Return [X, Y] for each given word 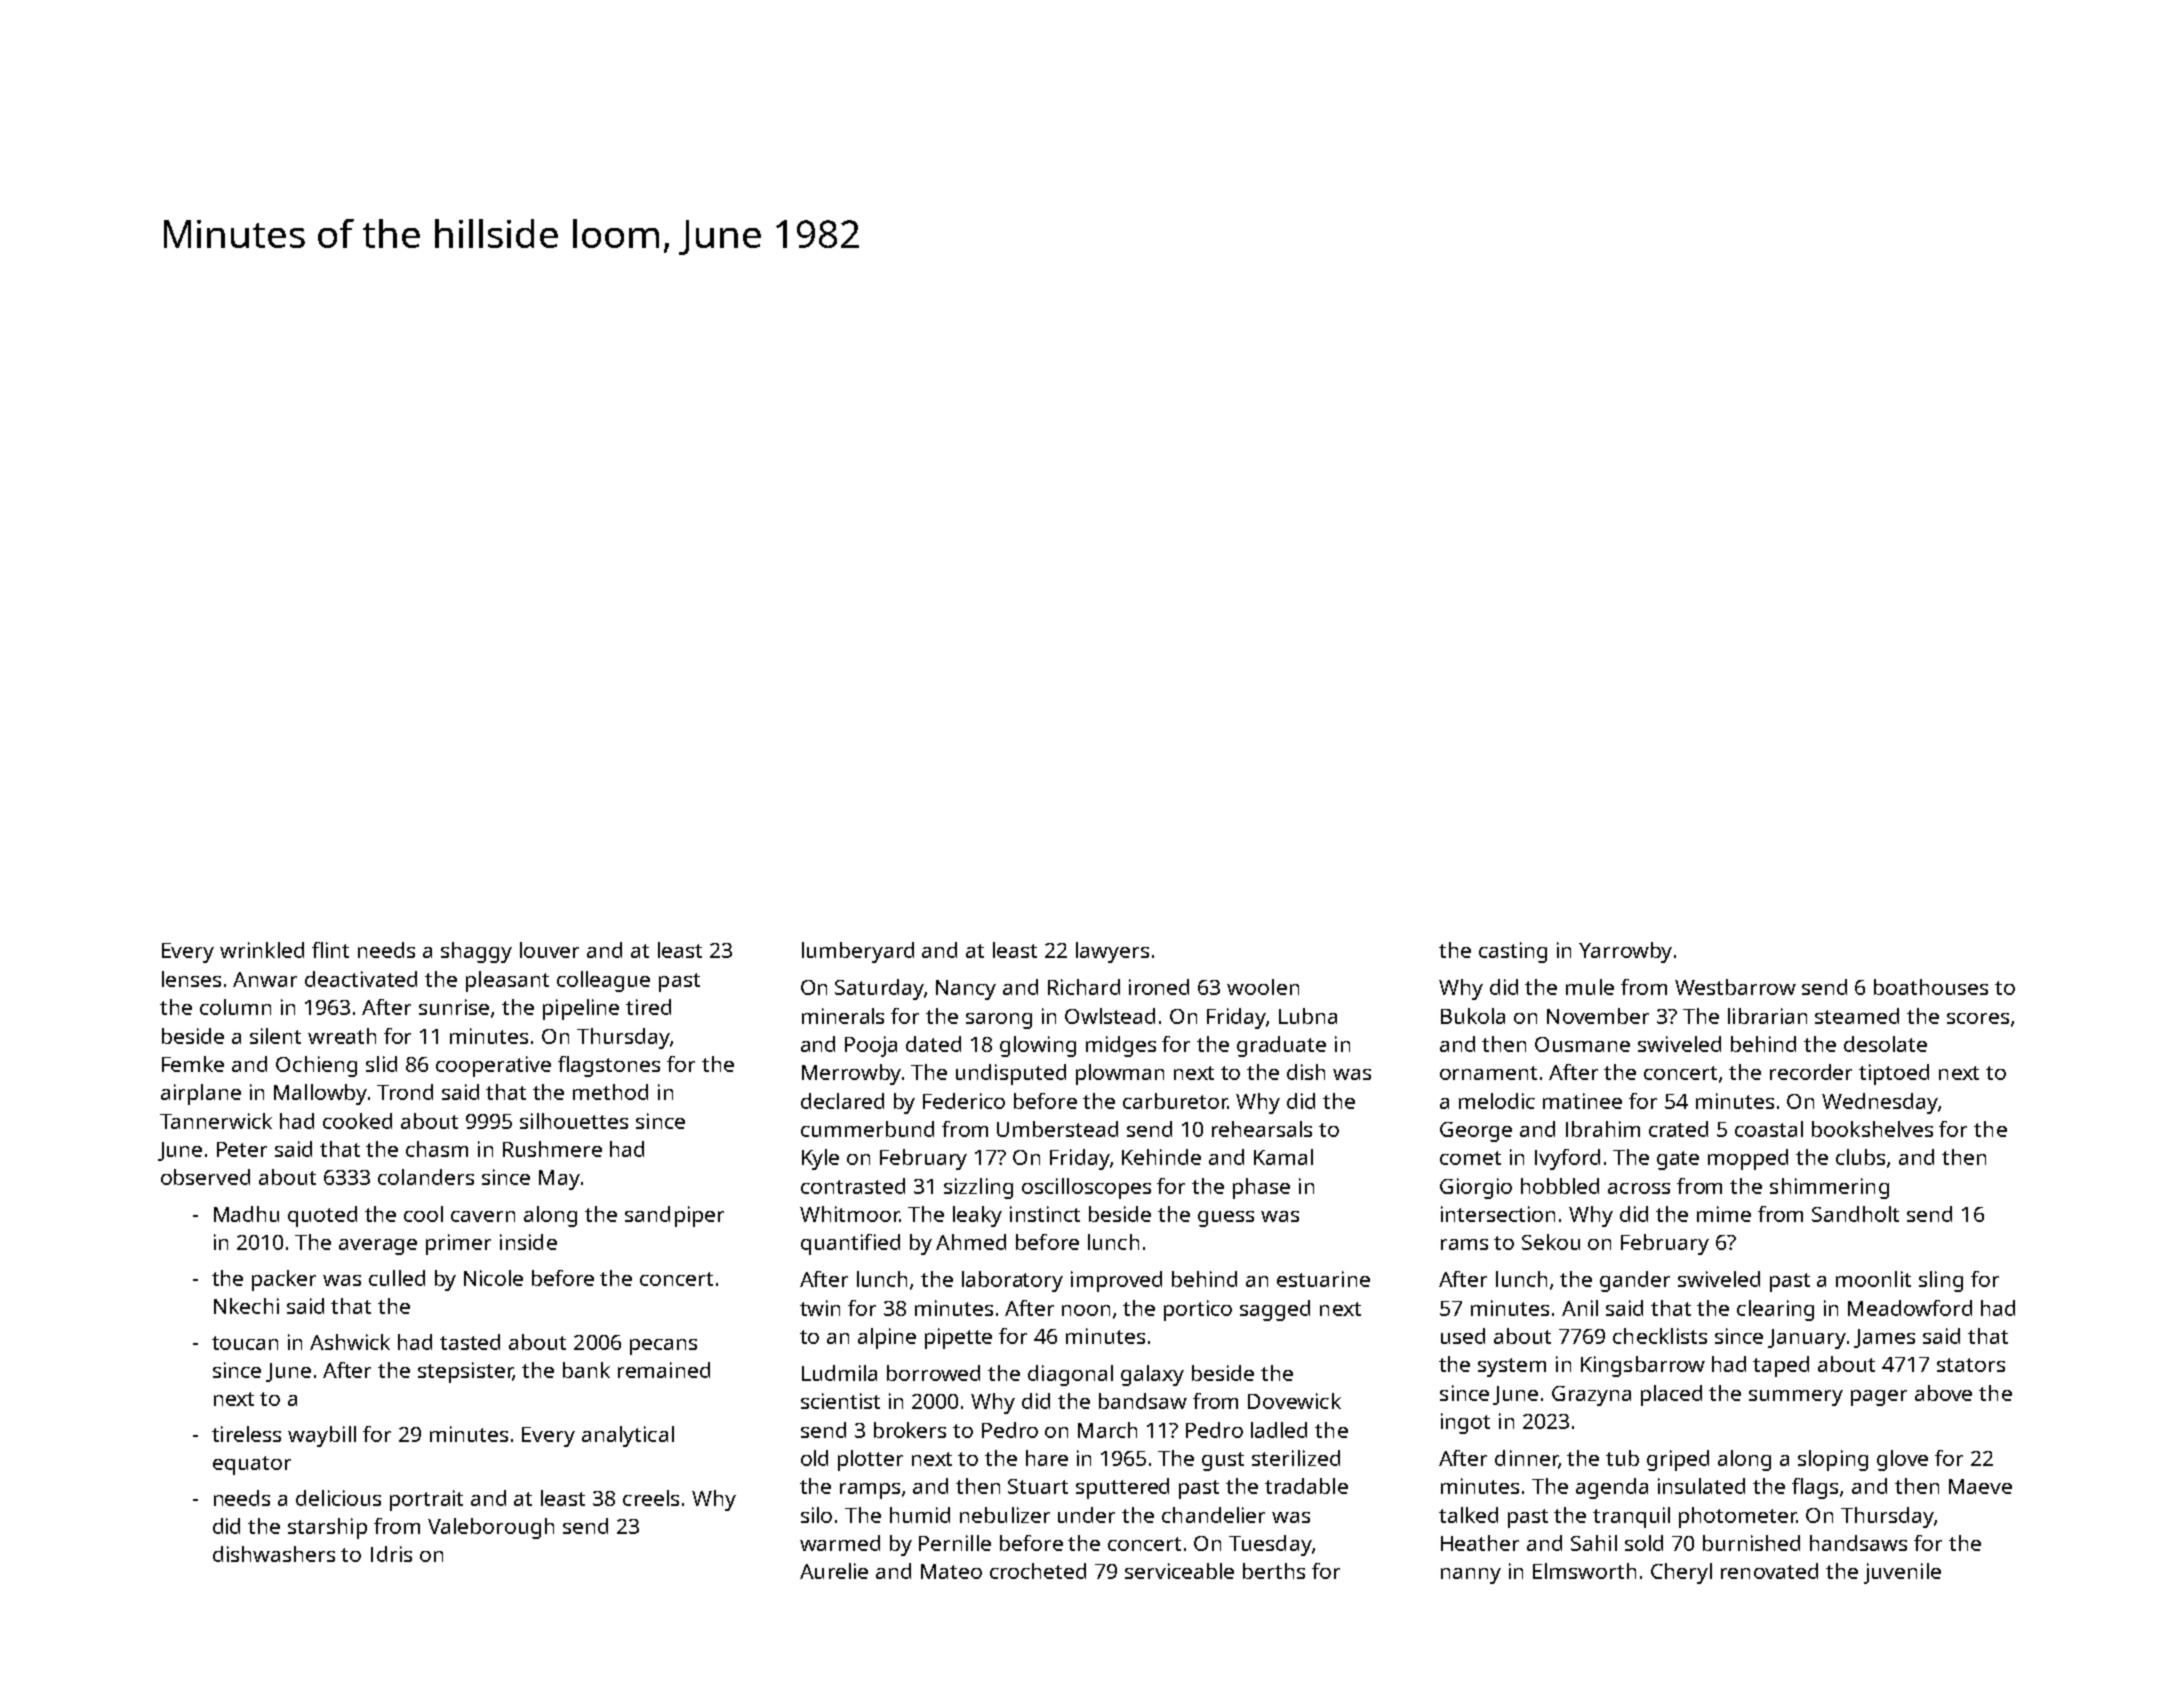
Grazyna [1591, 1396]
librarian [1767, 1016]
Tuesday [1270, 1545]
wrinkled [262, 950]
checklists [1660, 1336]
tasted [470, 1342]
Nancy [966, 990]
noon [1086, 1310]
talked [1468, 1515]
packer [284, 1280]
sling [1941, 1281]
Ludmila [839, 1373]
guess [1226, 1219]
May [559, 1180]
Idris [391, 1554]
